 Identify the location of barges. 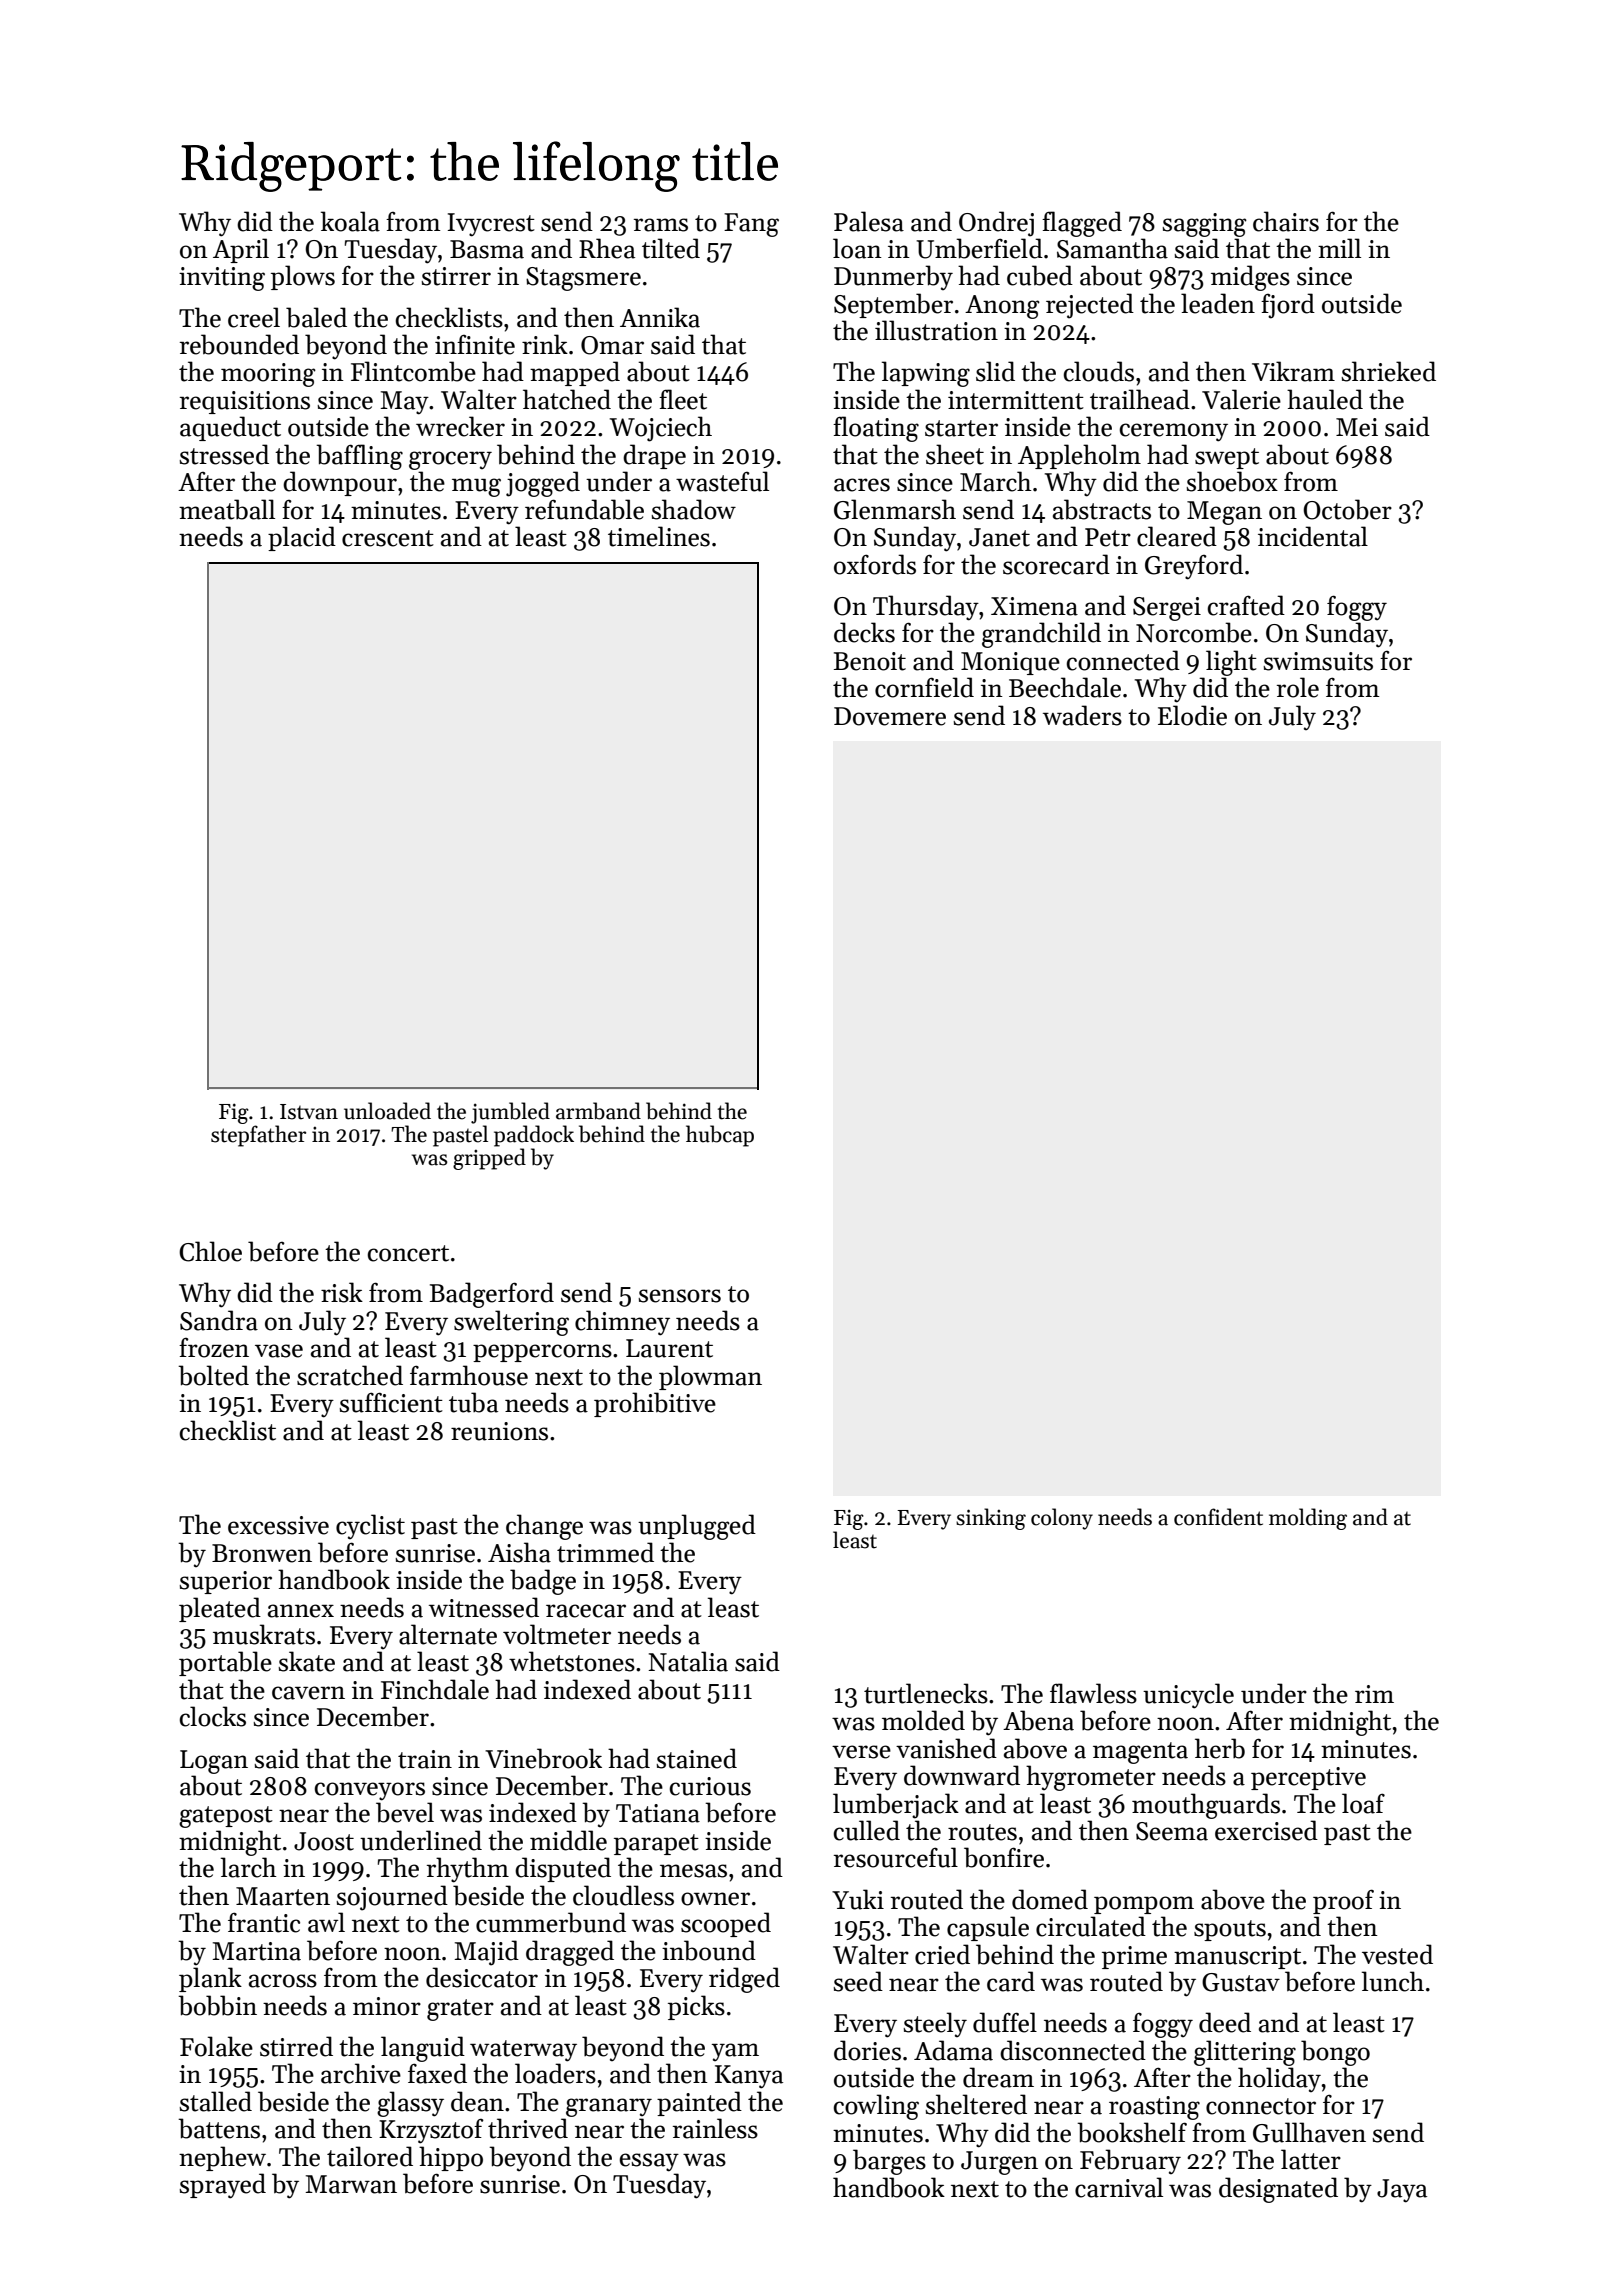
(889, 2162).
